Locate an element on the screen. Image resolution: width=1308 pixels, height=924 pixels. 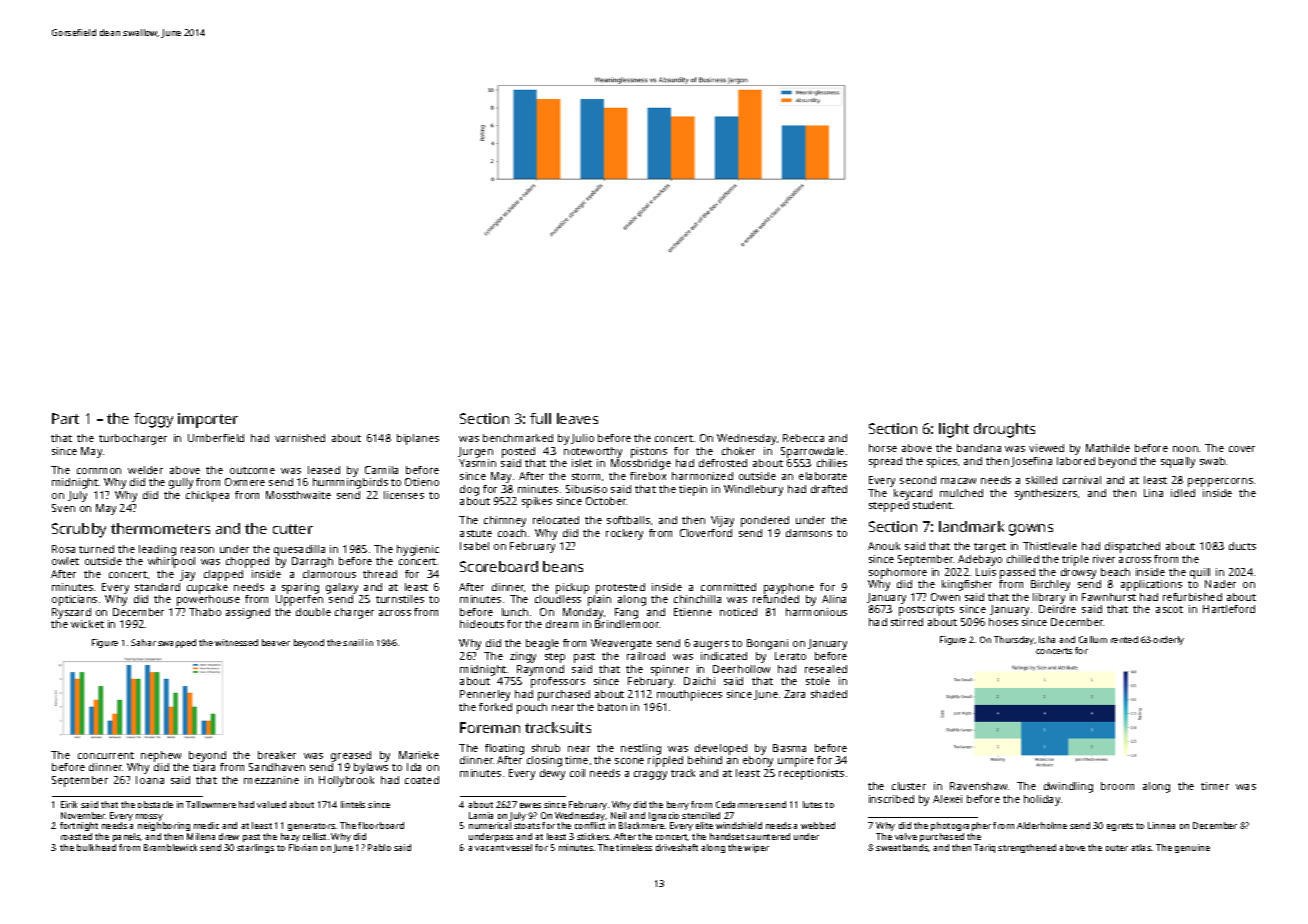
leaves is located at coordinates (577, 418).
